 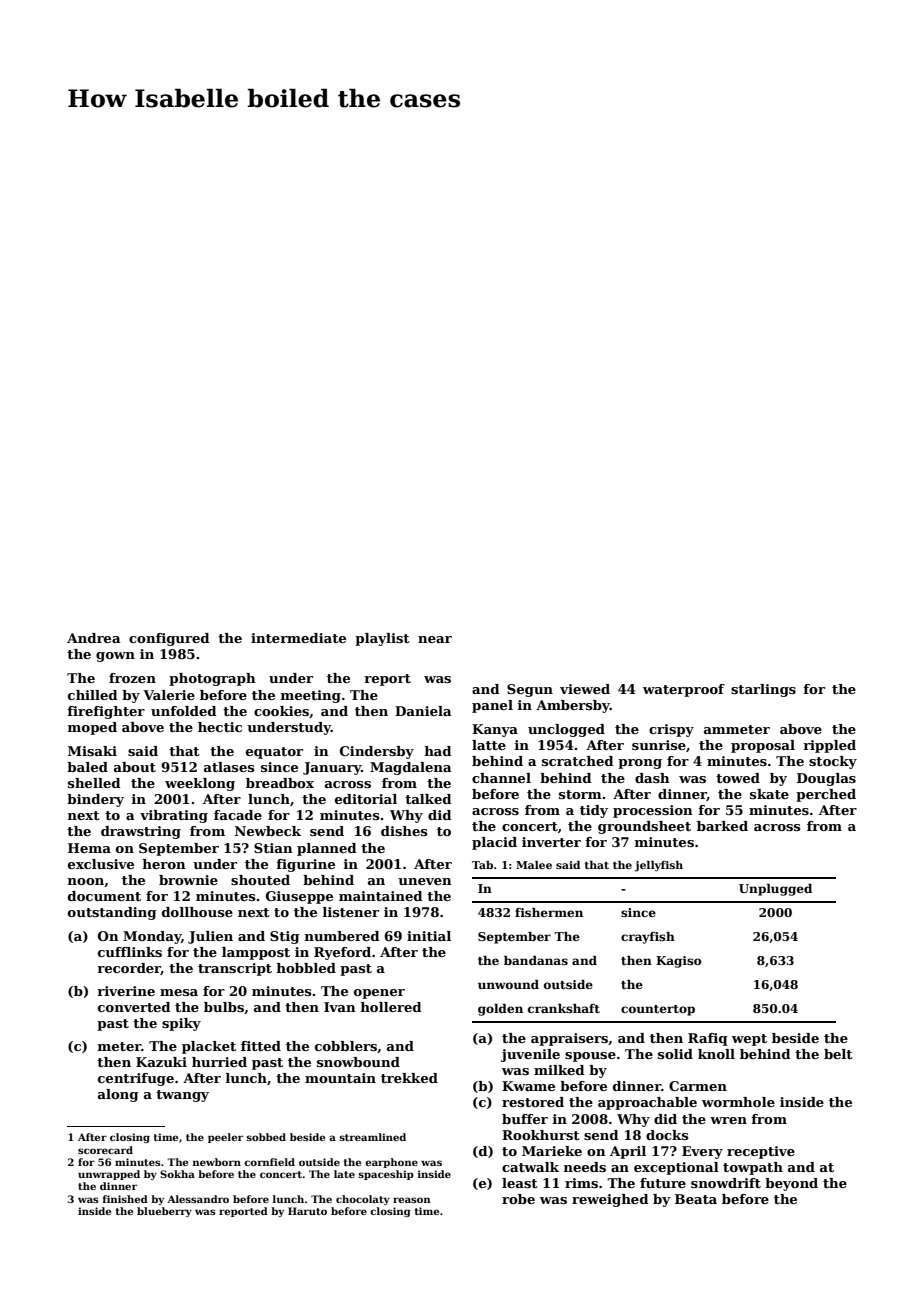 What do you see at coordinates (763, 690) in the screenshot?
I see `starlings` at bounding box center [763, 690].
